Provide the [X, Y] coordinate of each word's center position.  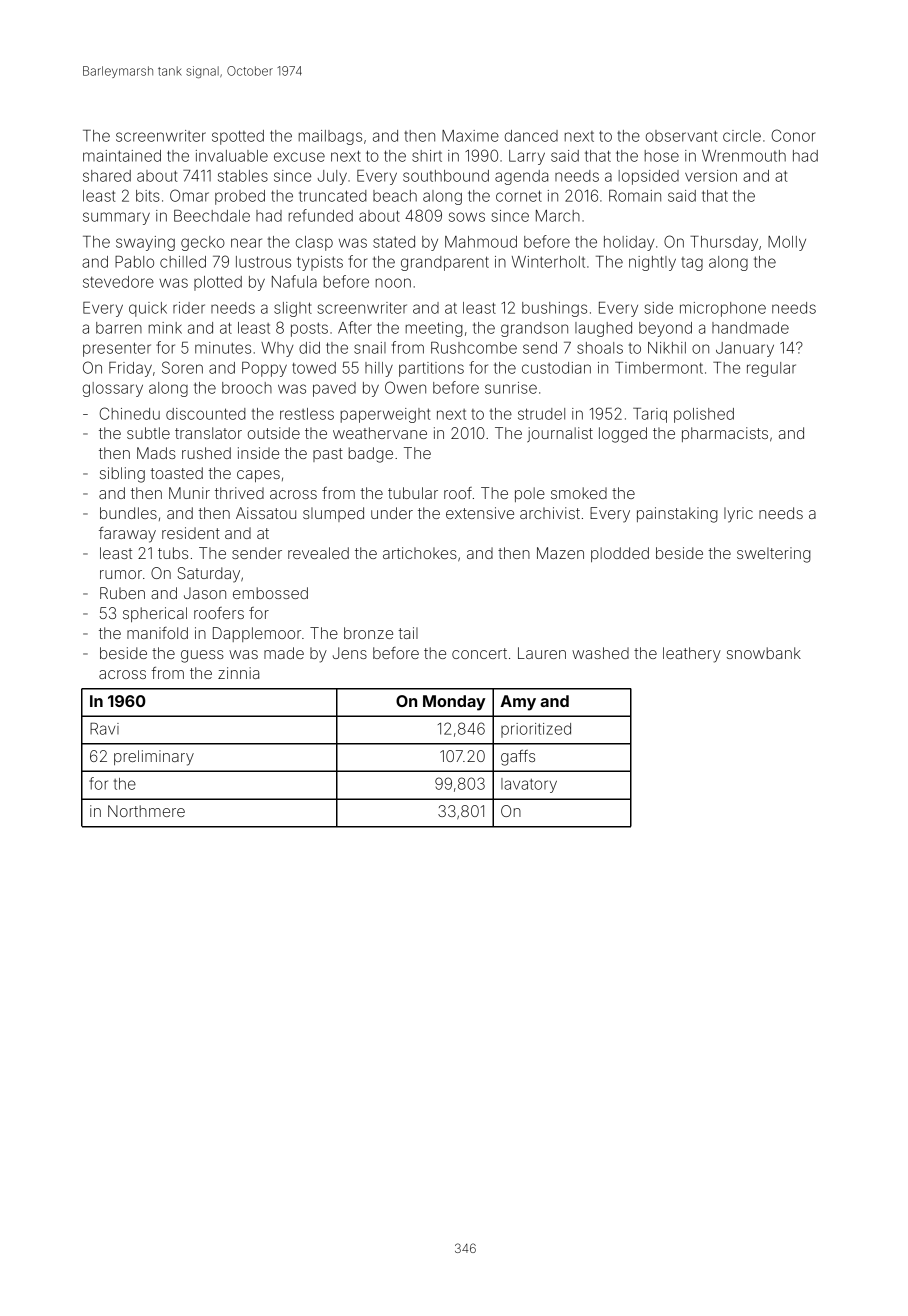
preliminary [154, 758]
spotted [238, 137]
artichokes [420, 553]
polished [704, 415]
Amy [518, 703]
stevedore [118, 282]
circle [742, 136]
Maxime [470, 136]
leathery [692, 655]
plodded [620, 554]
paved [334, 389]
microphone [723, 309]
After [355, 327]
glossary [113, 389]
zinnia [238, 673]
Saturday [208, 575]
